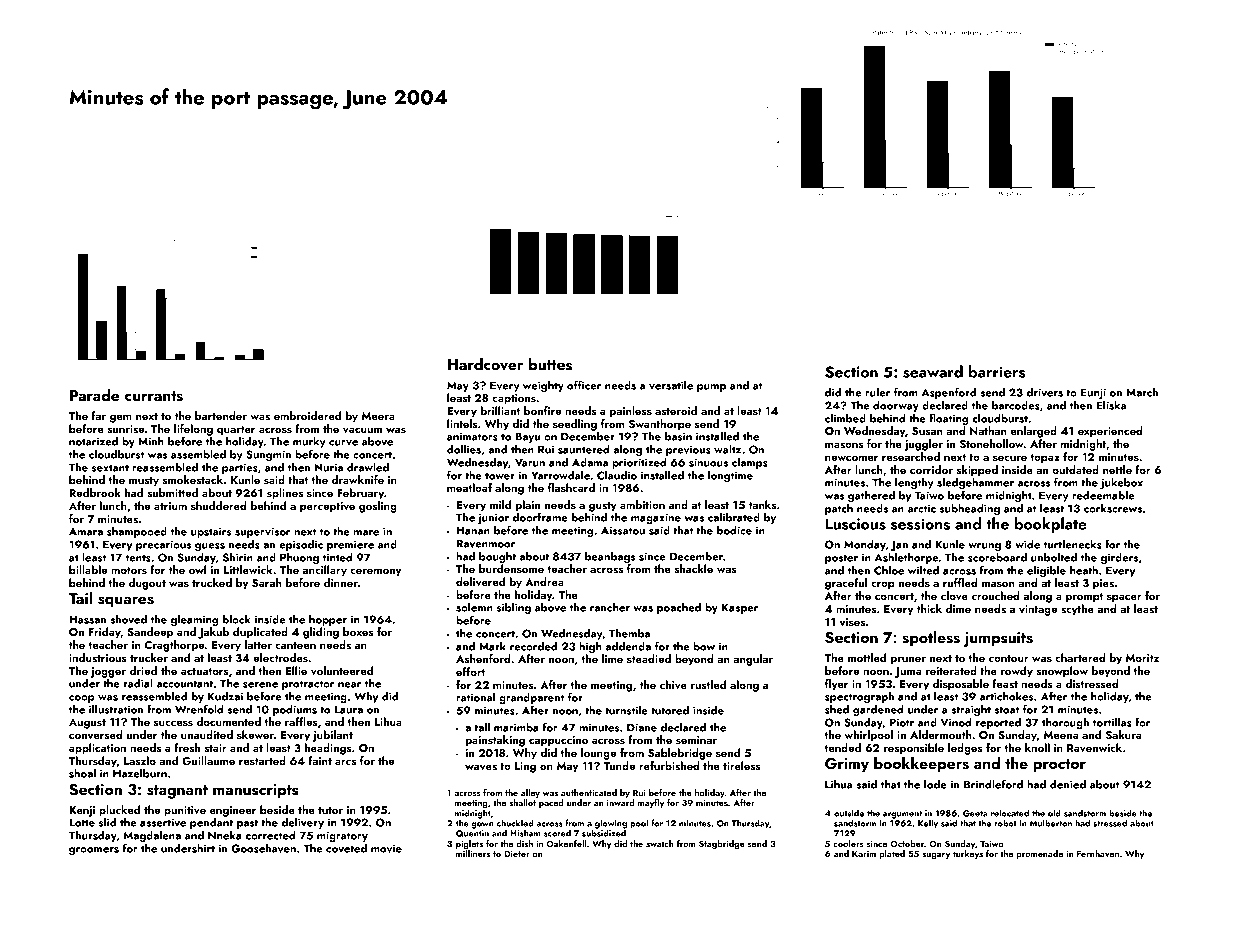  Describe the element at coordinates (1038, 610) in the screenshot. I see `vintage` at that location.
